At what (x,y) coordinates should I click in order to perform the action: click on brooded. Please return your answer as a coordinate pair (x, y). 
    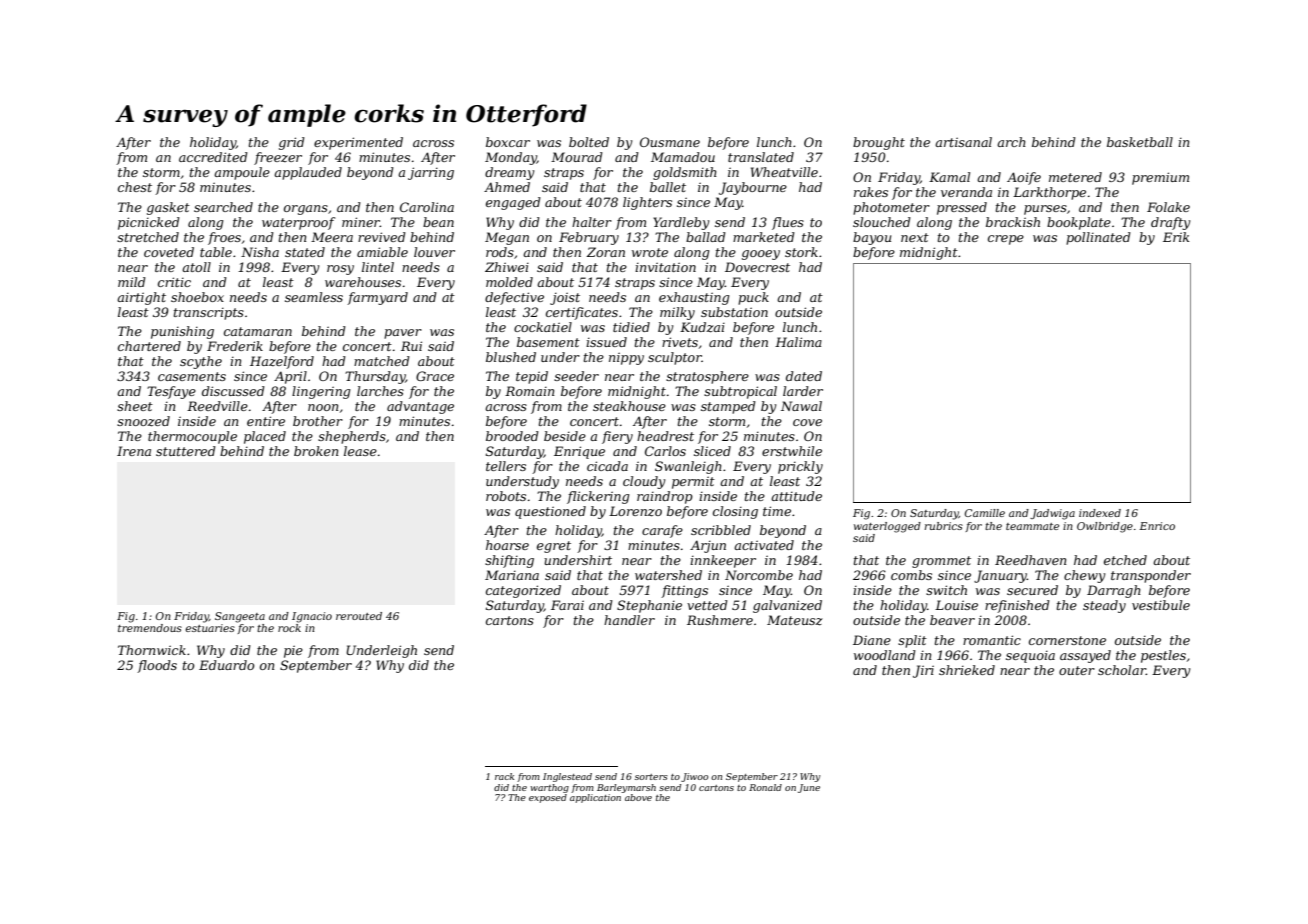
    Looking at the image, I should click on (512, 436).
